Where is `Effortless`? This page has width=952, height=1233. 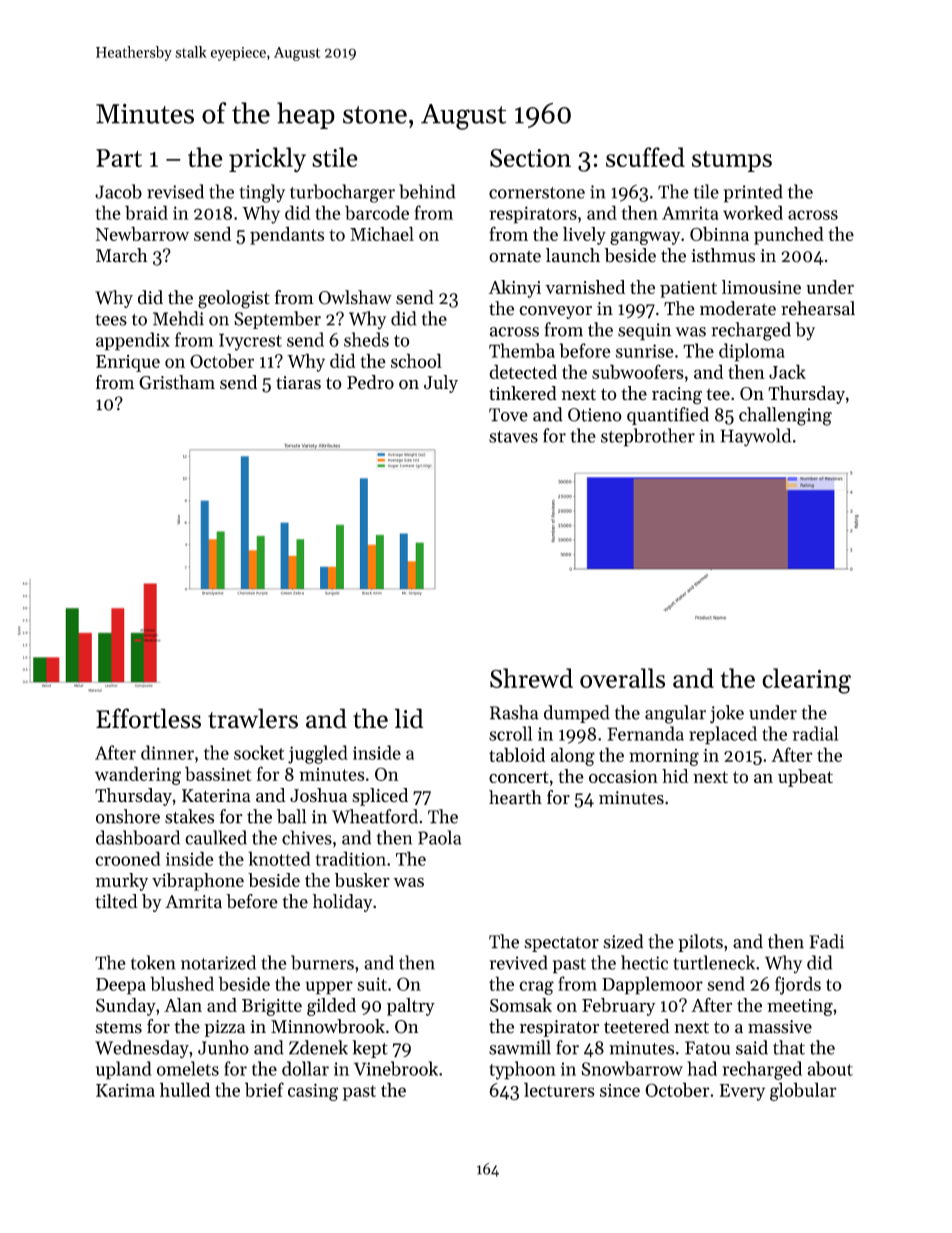
Effortless is located at coordinates (148, 718).
